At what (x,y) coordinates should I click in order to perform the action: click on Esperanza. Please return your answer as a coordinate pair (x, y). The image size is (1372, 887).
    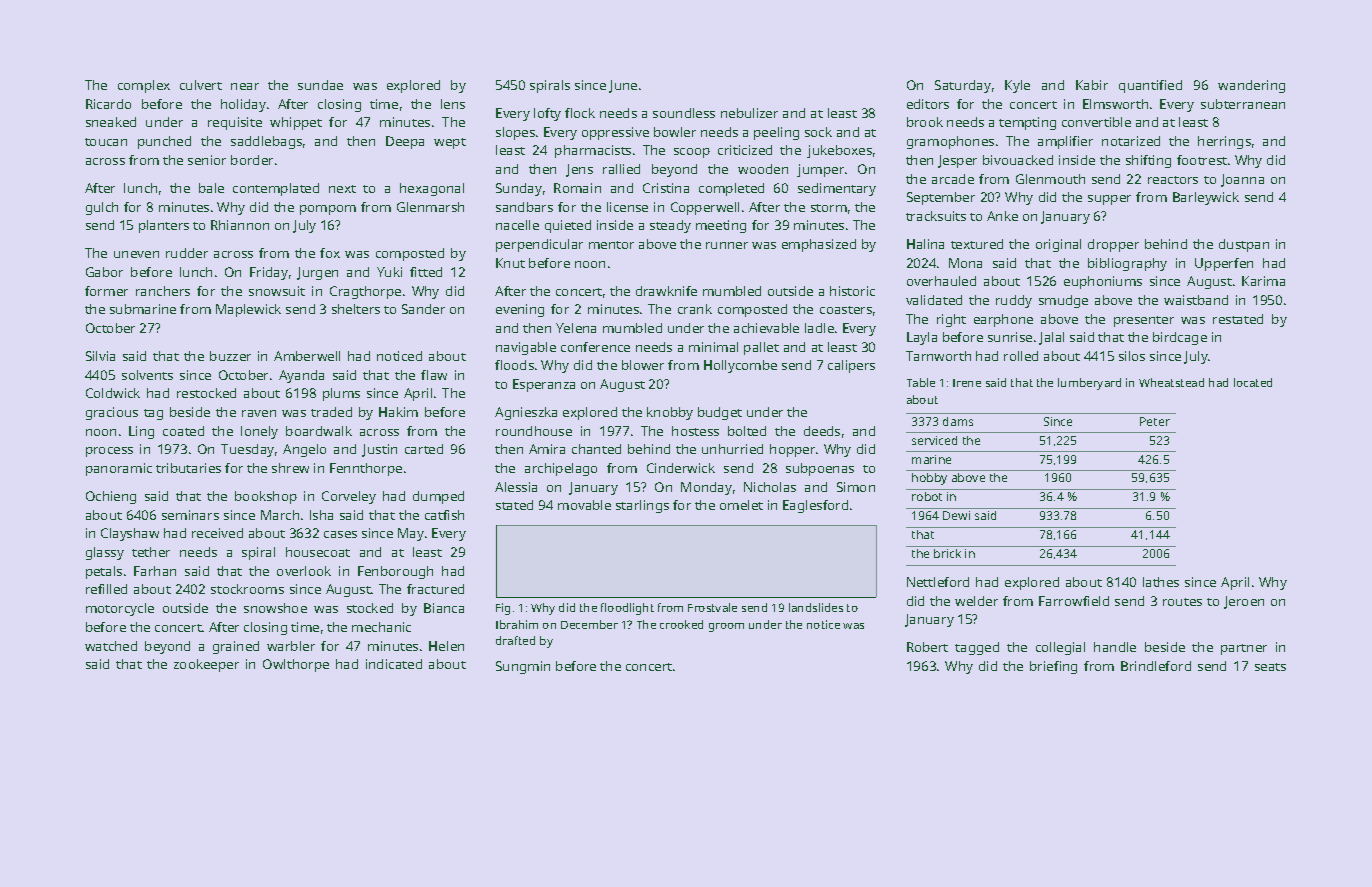
    Looking at the image, I should click on (544, 385).
